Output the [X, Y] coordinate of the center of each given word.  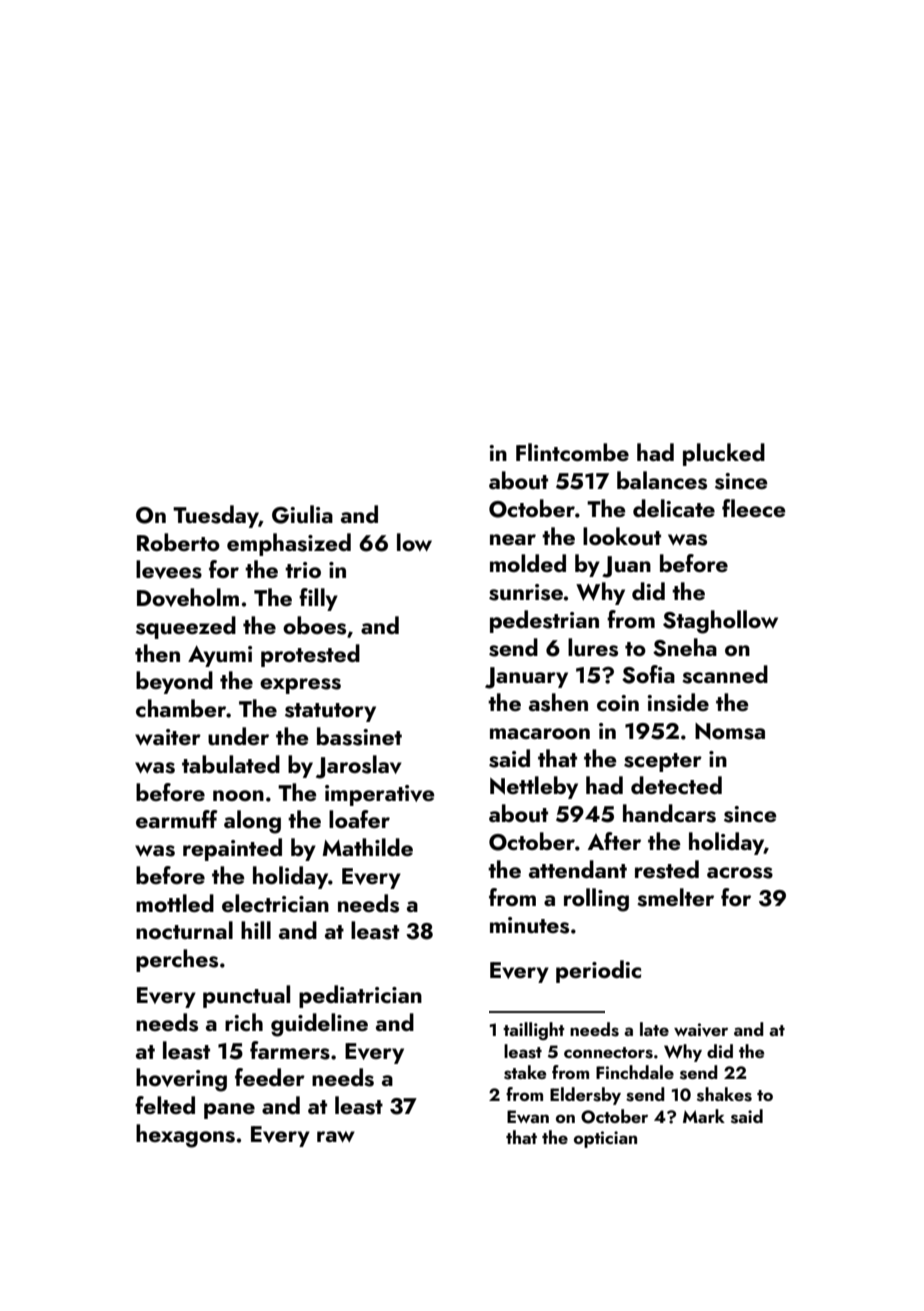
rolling [596, 900]
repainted [232, 849]
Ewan [528, 1116]
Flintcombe [572, 452]
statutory [330, 712]
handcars [669, 813]
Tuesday [216, 516]
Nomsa [730, 731]
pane [229, 1111]
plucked [724, 454]
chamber [181, 708]
